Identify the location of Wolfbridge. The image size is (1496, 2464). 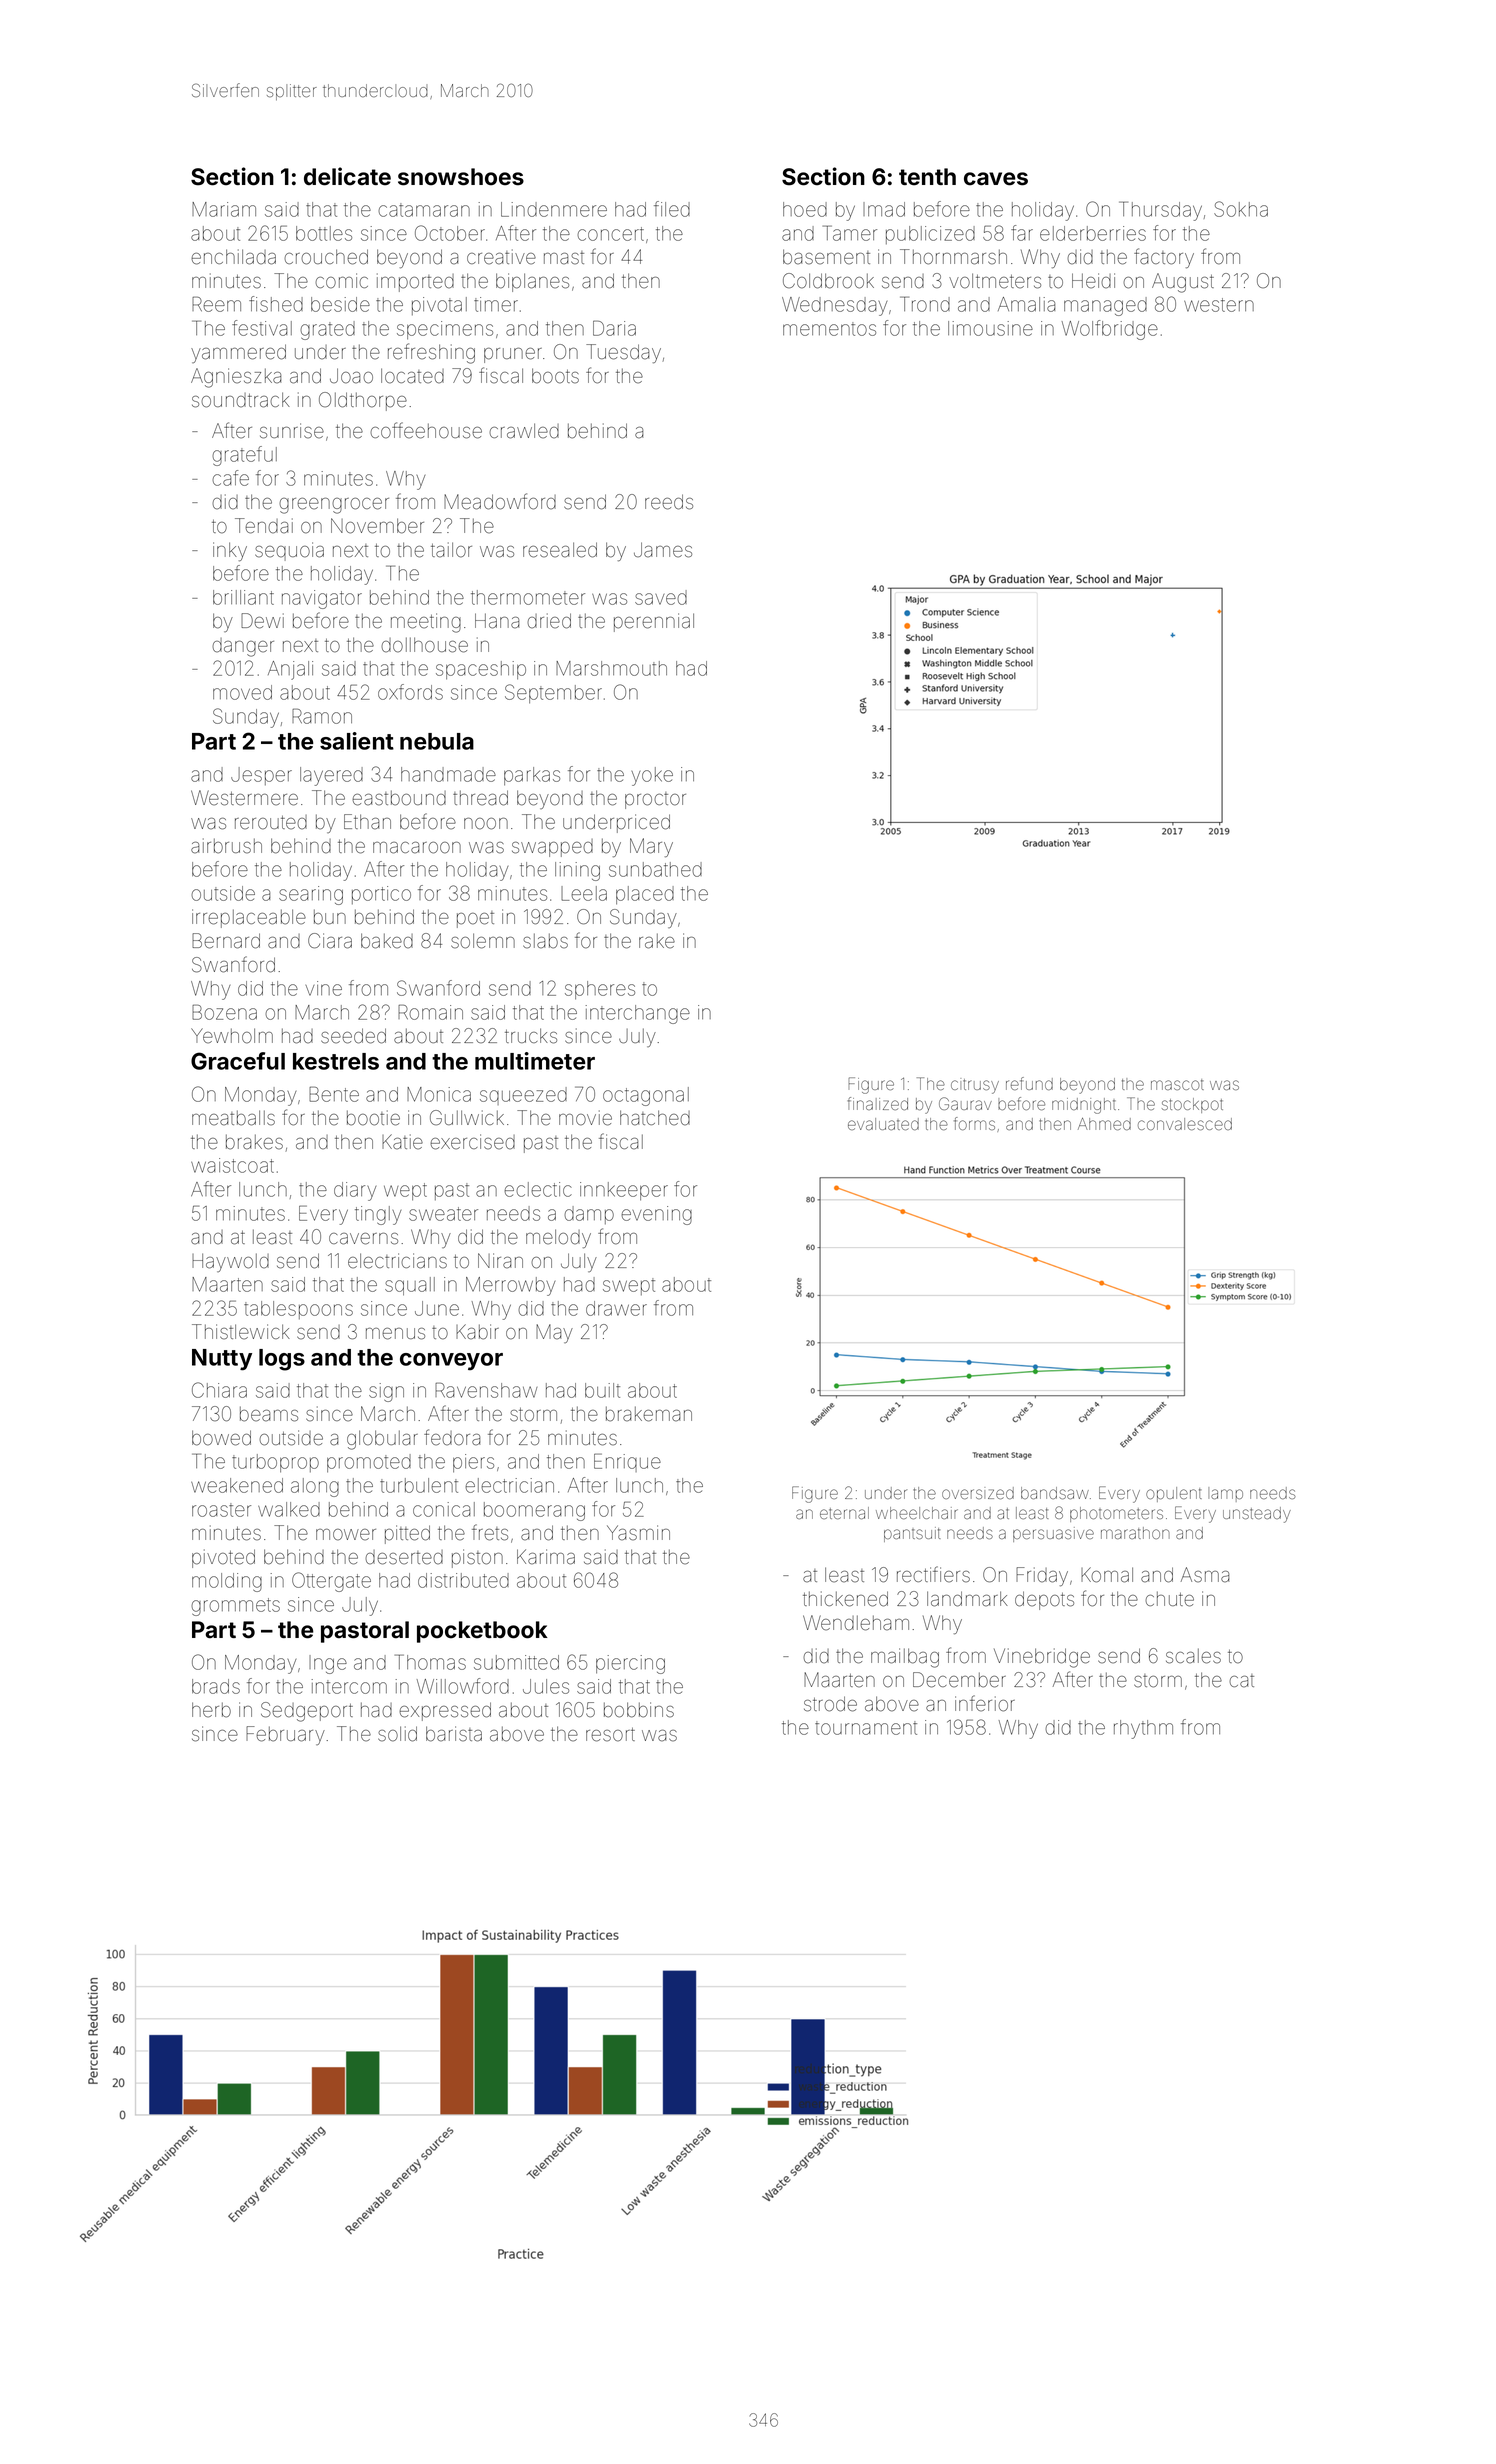
(1110, 330).
